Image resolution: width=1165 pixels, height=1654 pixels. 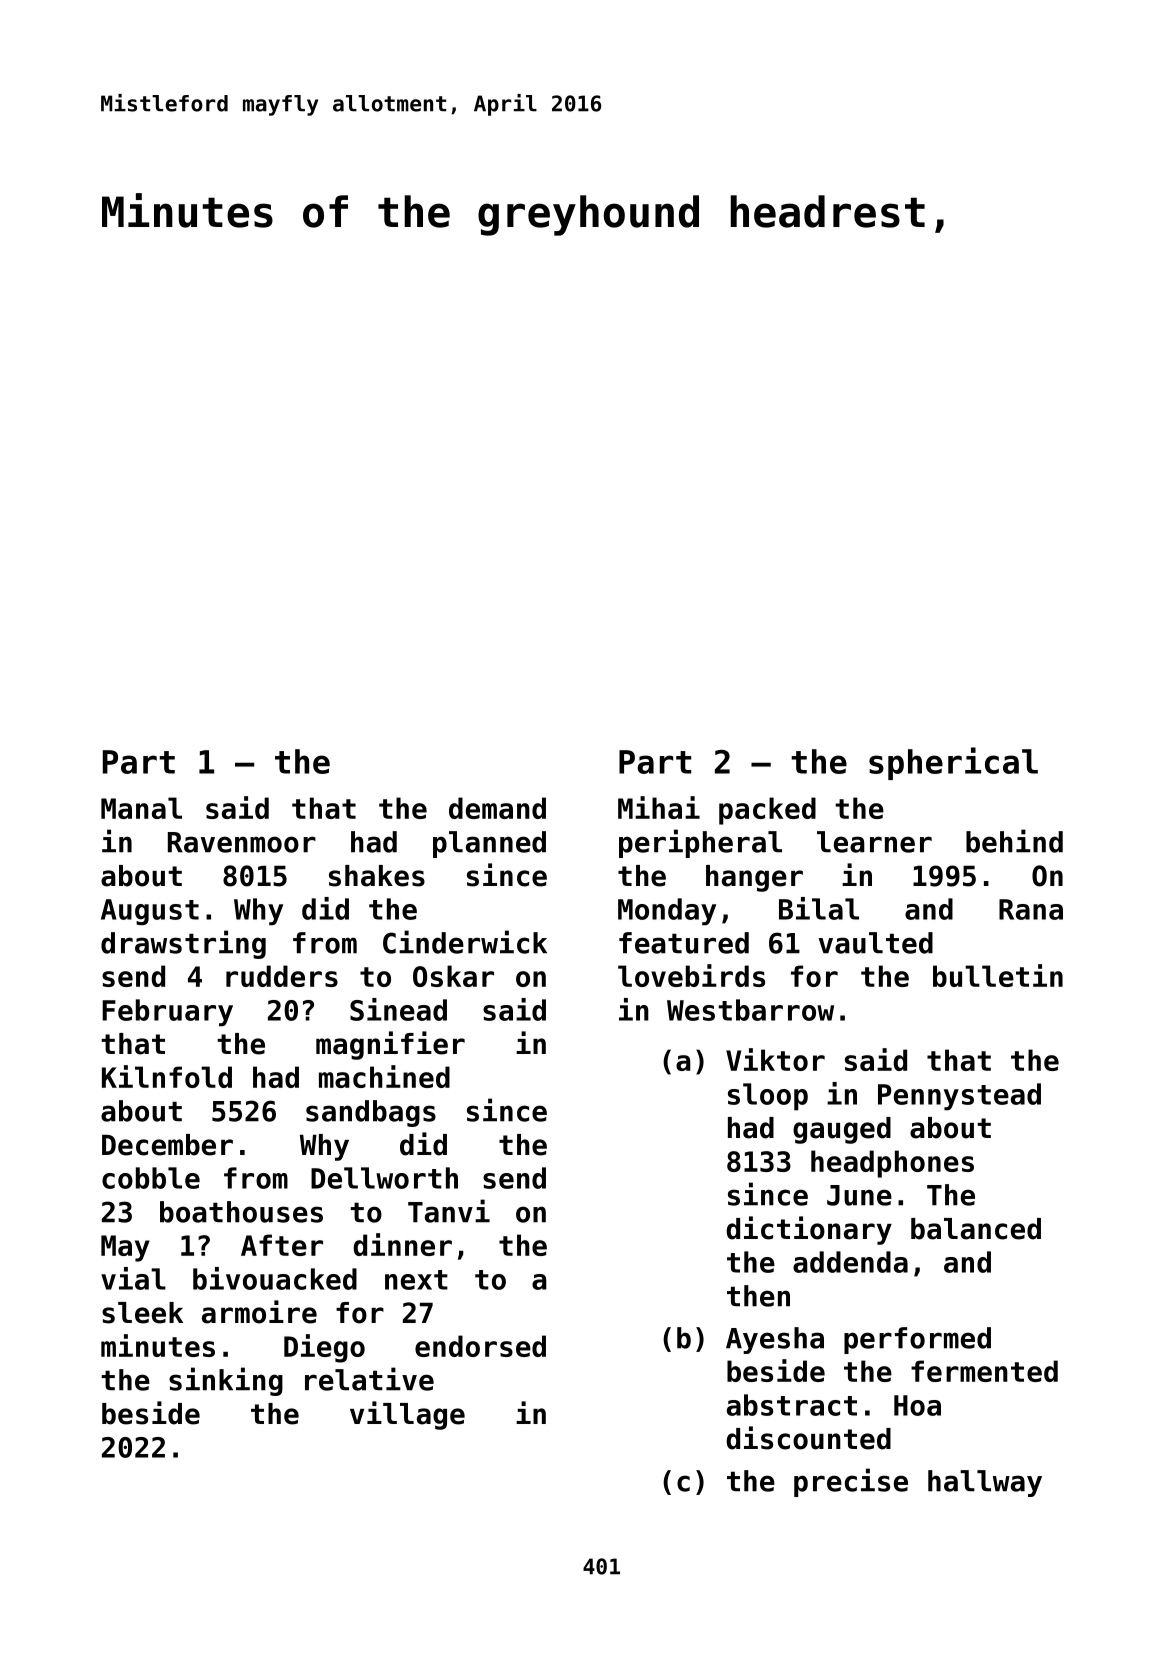 I want to click on spherical, so click(x=953, y=763).
